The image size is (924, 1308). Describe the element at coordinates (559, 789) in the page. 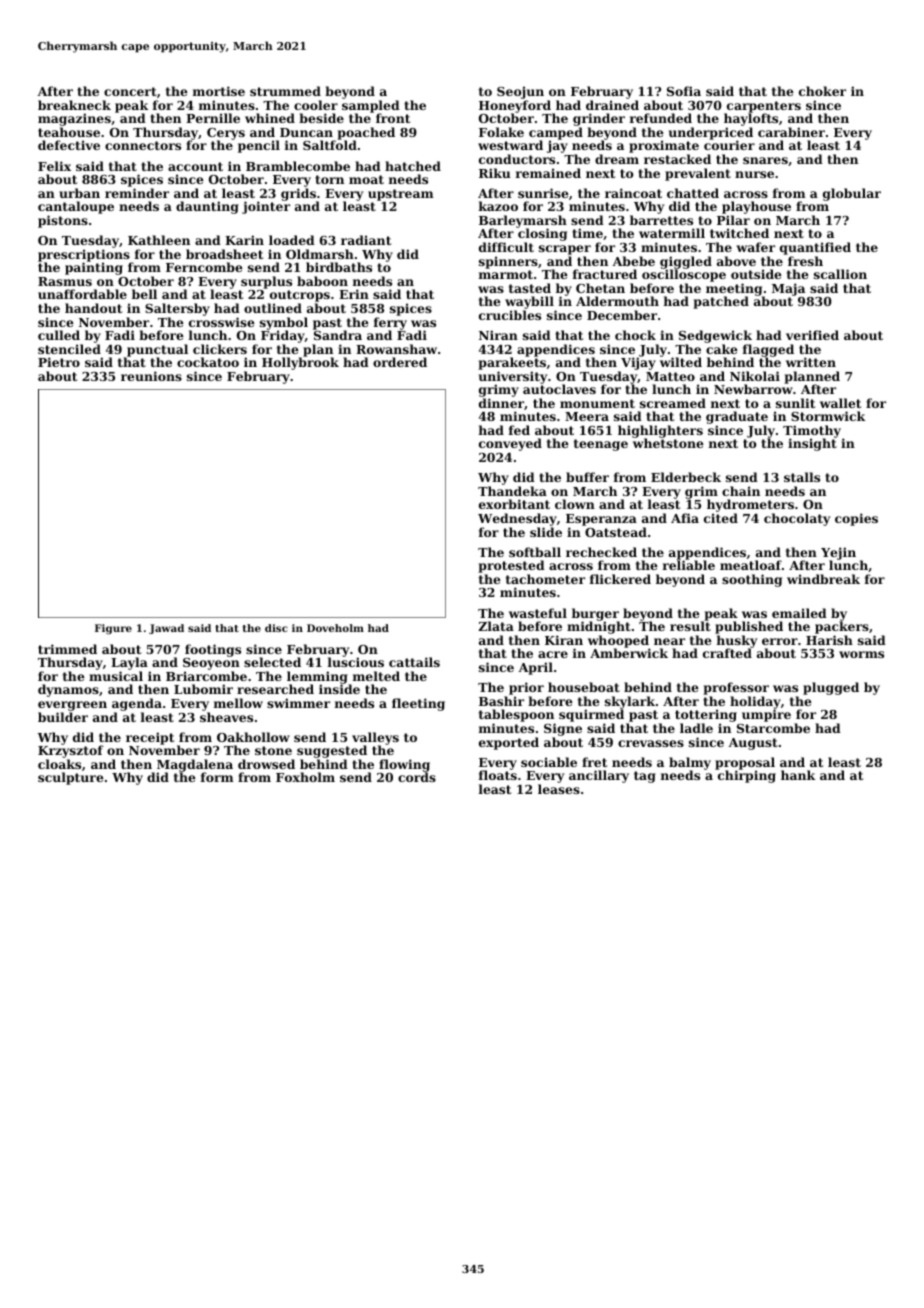

I see `leases` at that location.
